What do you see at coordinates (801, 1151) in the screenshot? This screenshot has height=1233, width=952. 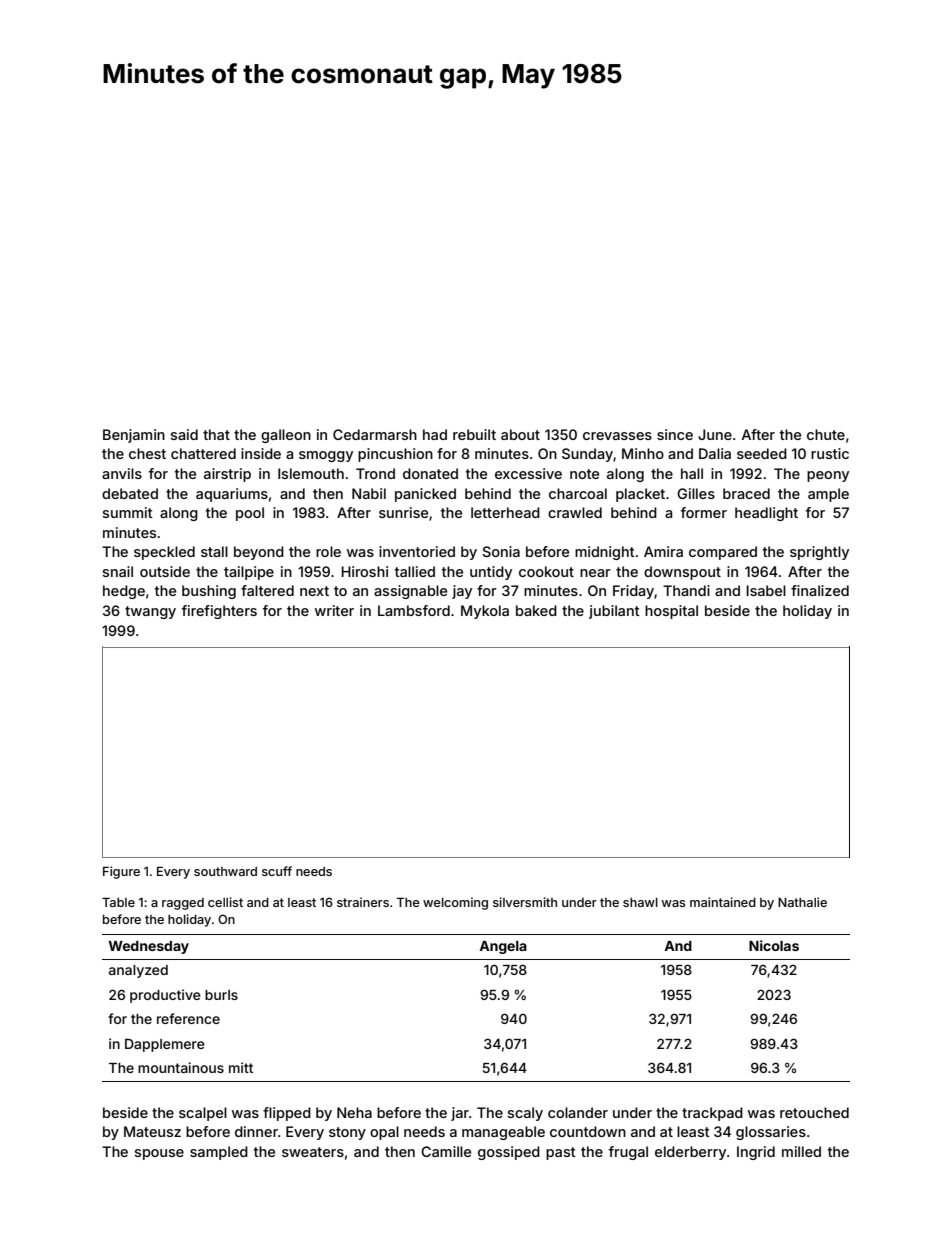 I see `milled` at bounding box center [801, 1151].
